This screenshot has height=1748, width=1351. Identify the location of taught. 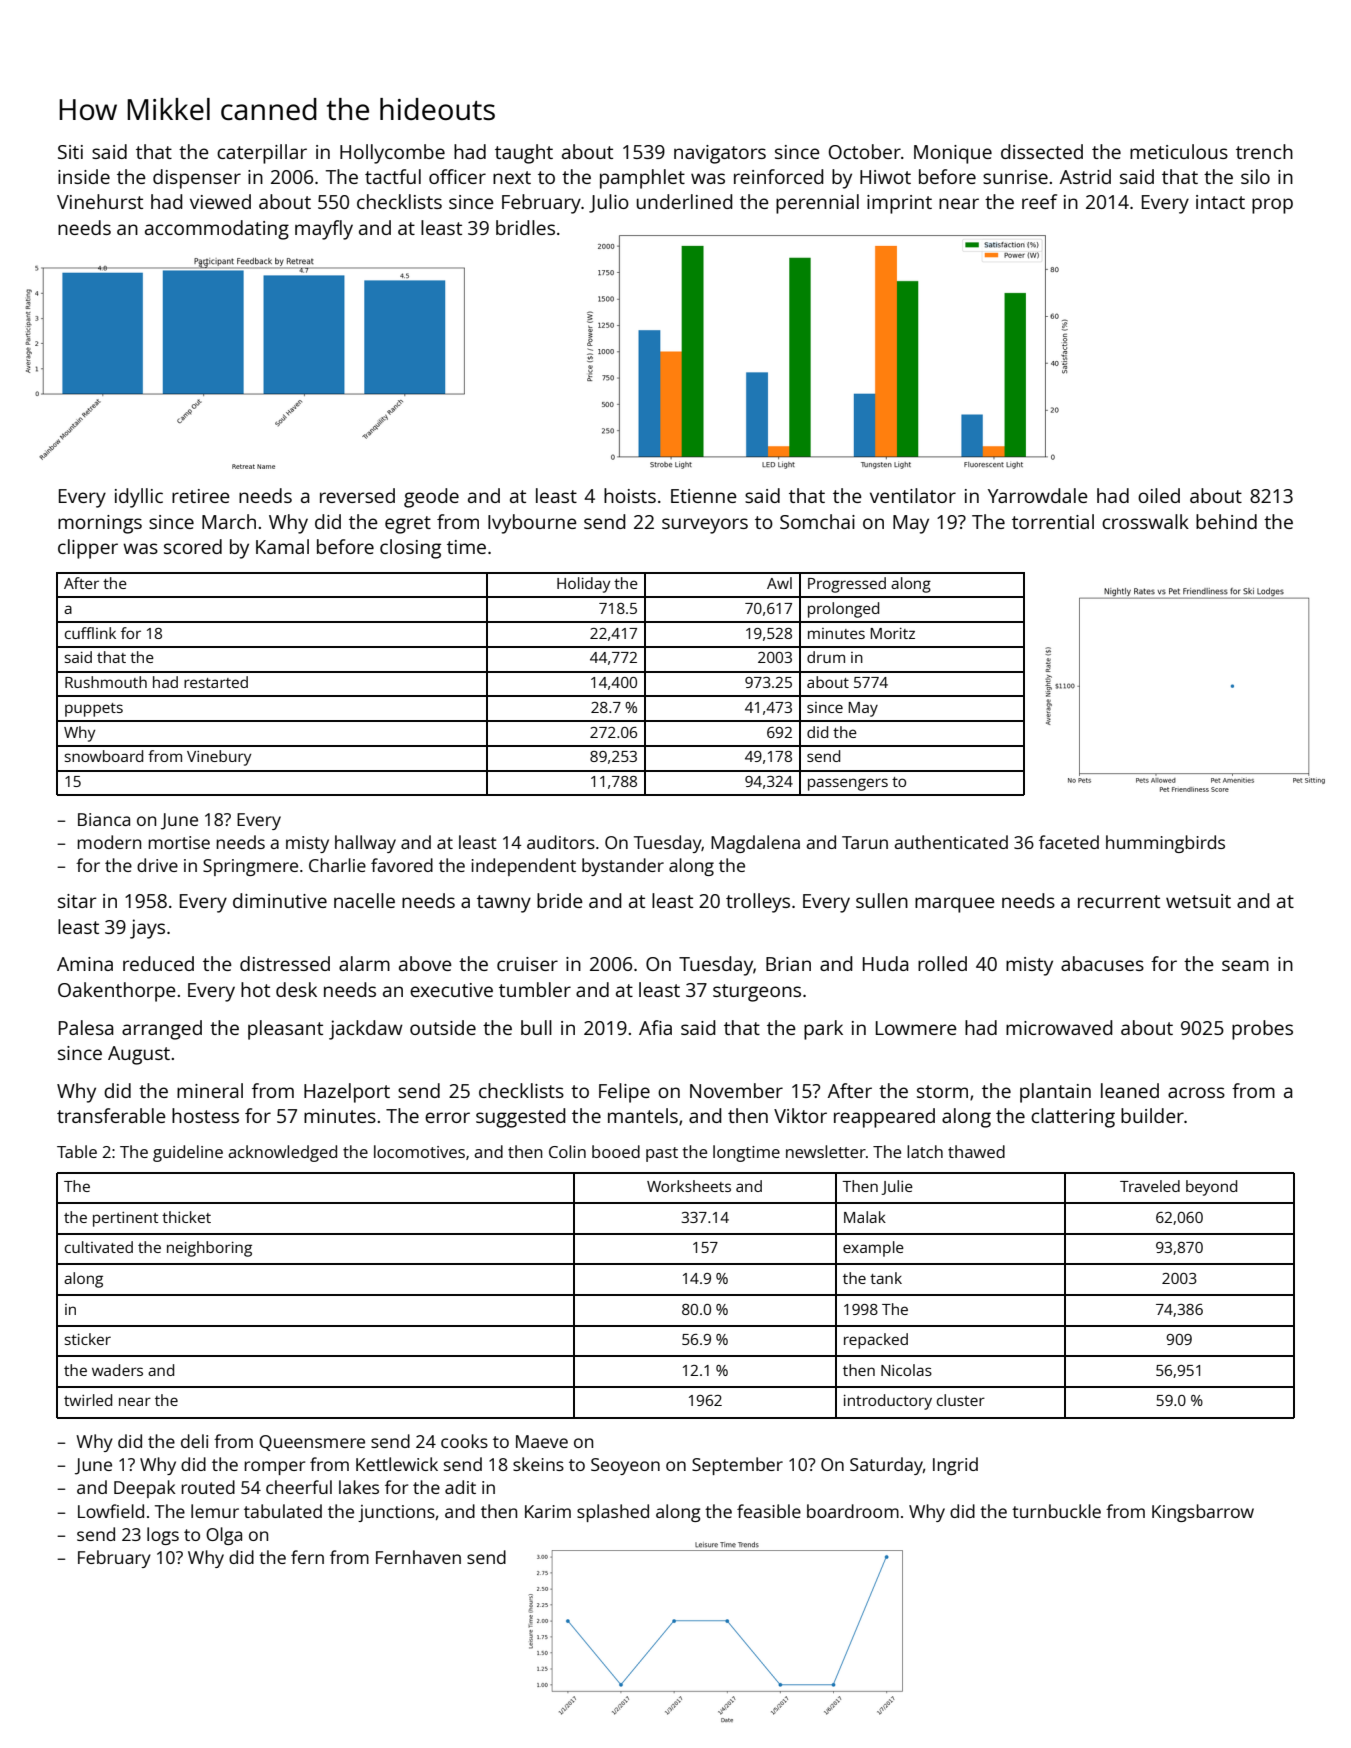
(524, 154).
